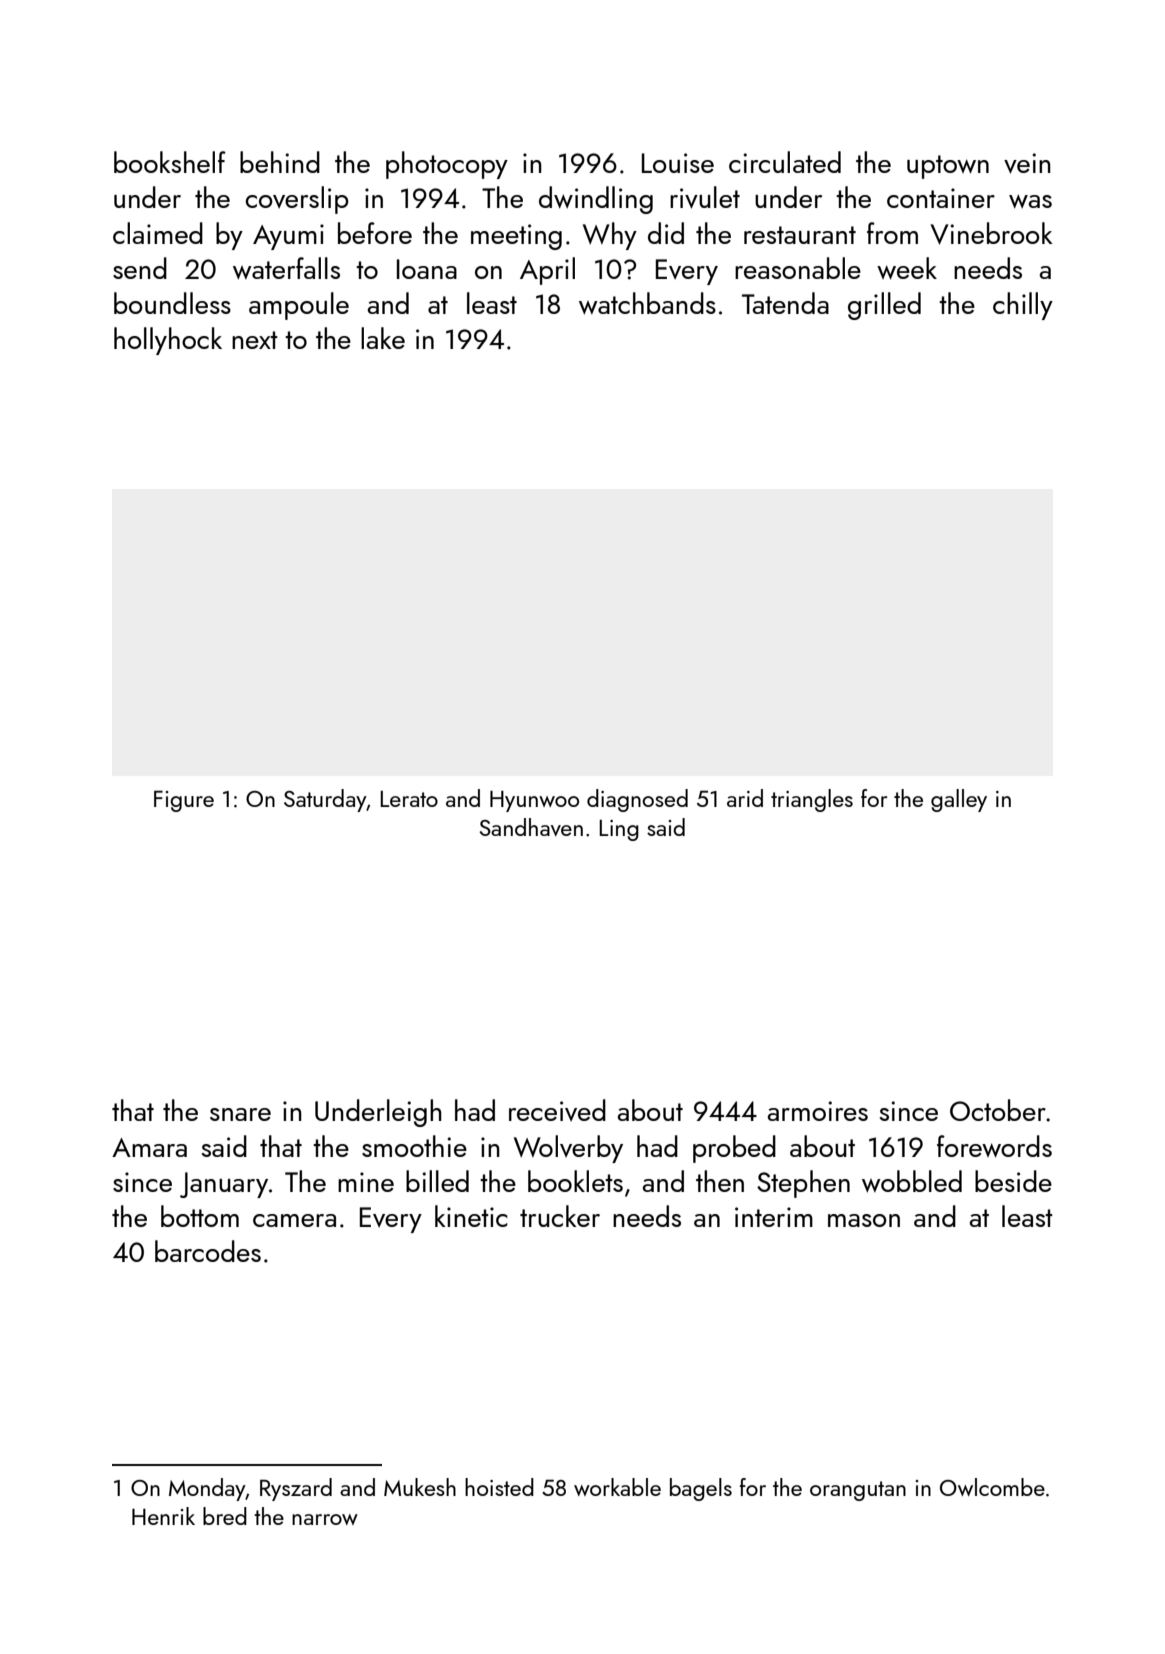 The height and width of the page is (1654, 1165). I want to click on uptown, so click(948, 167).
